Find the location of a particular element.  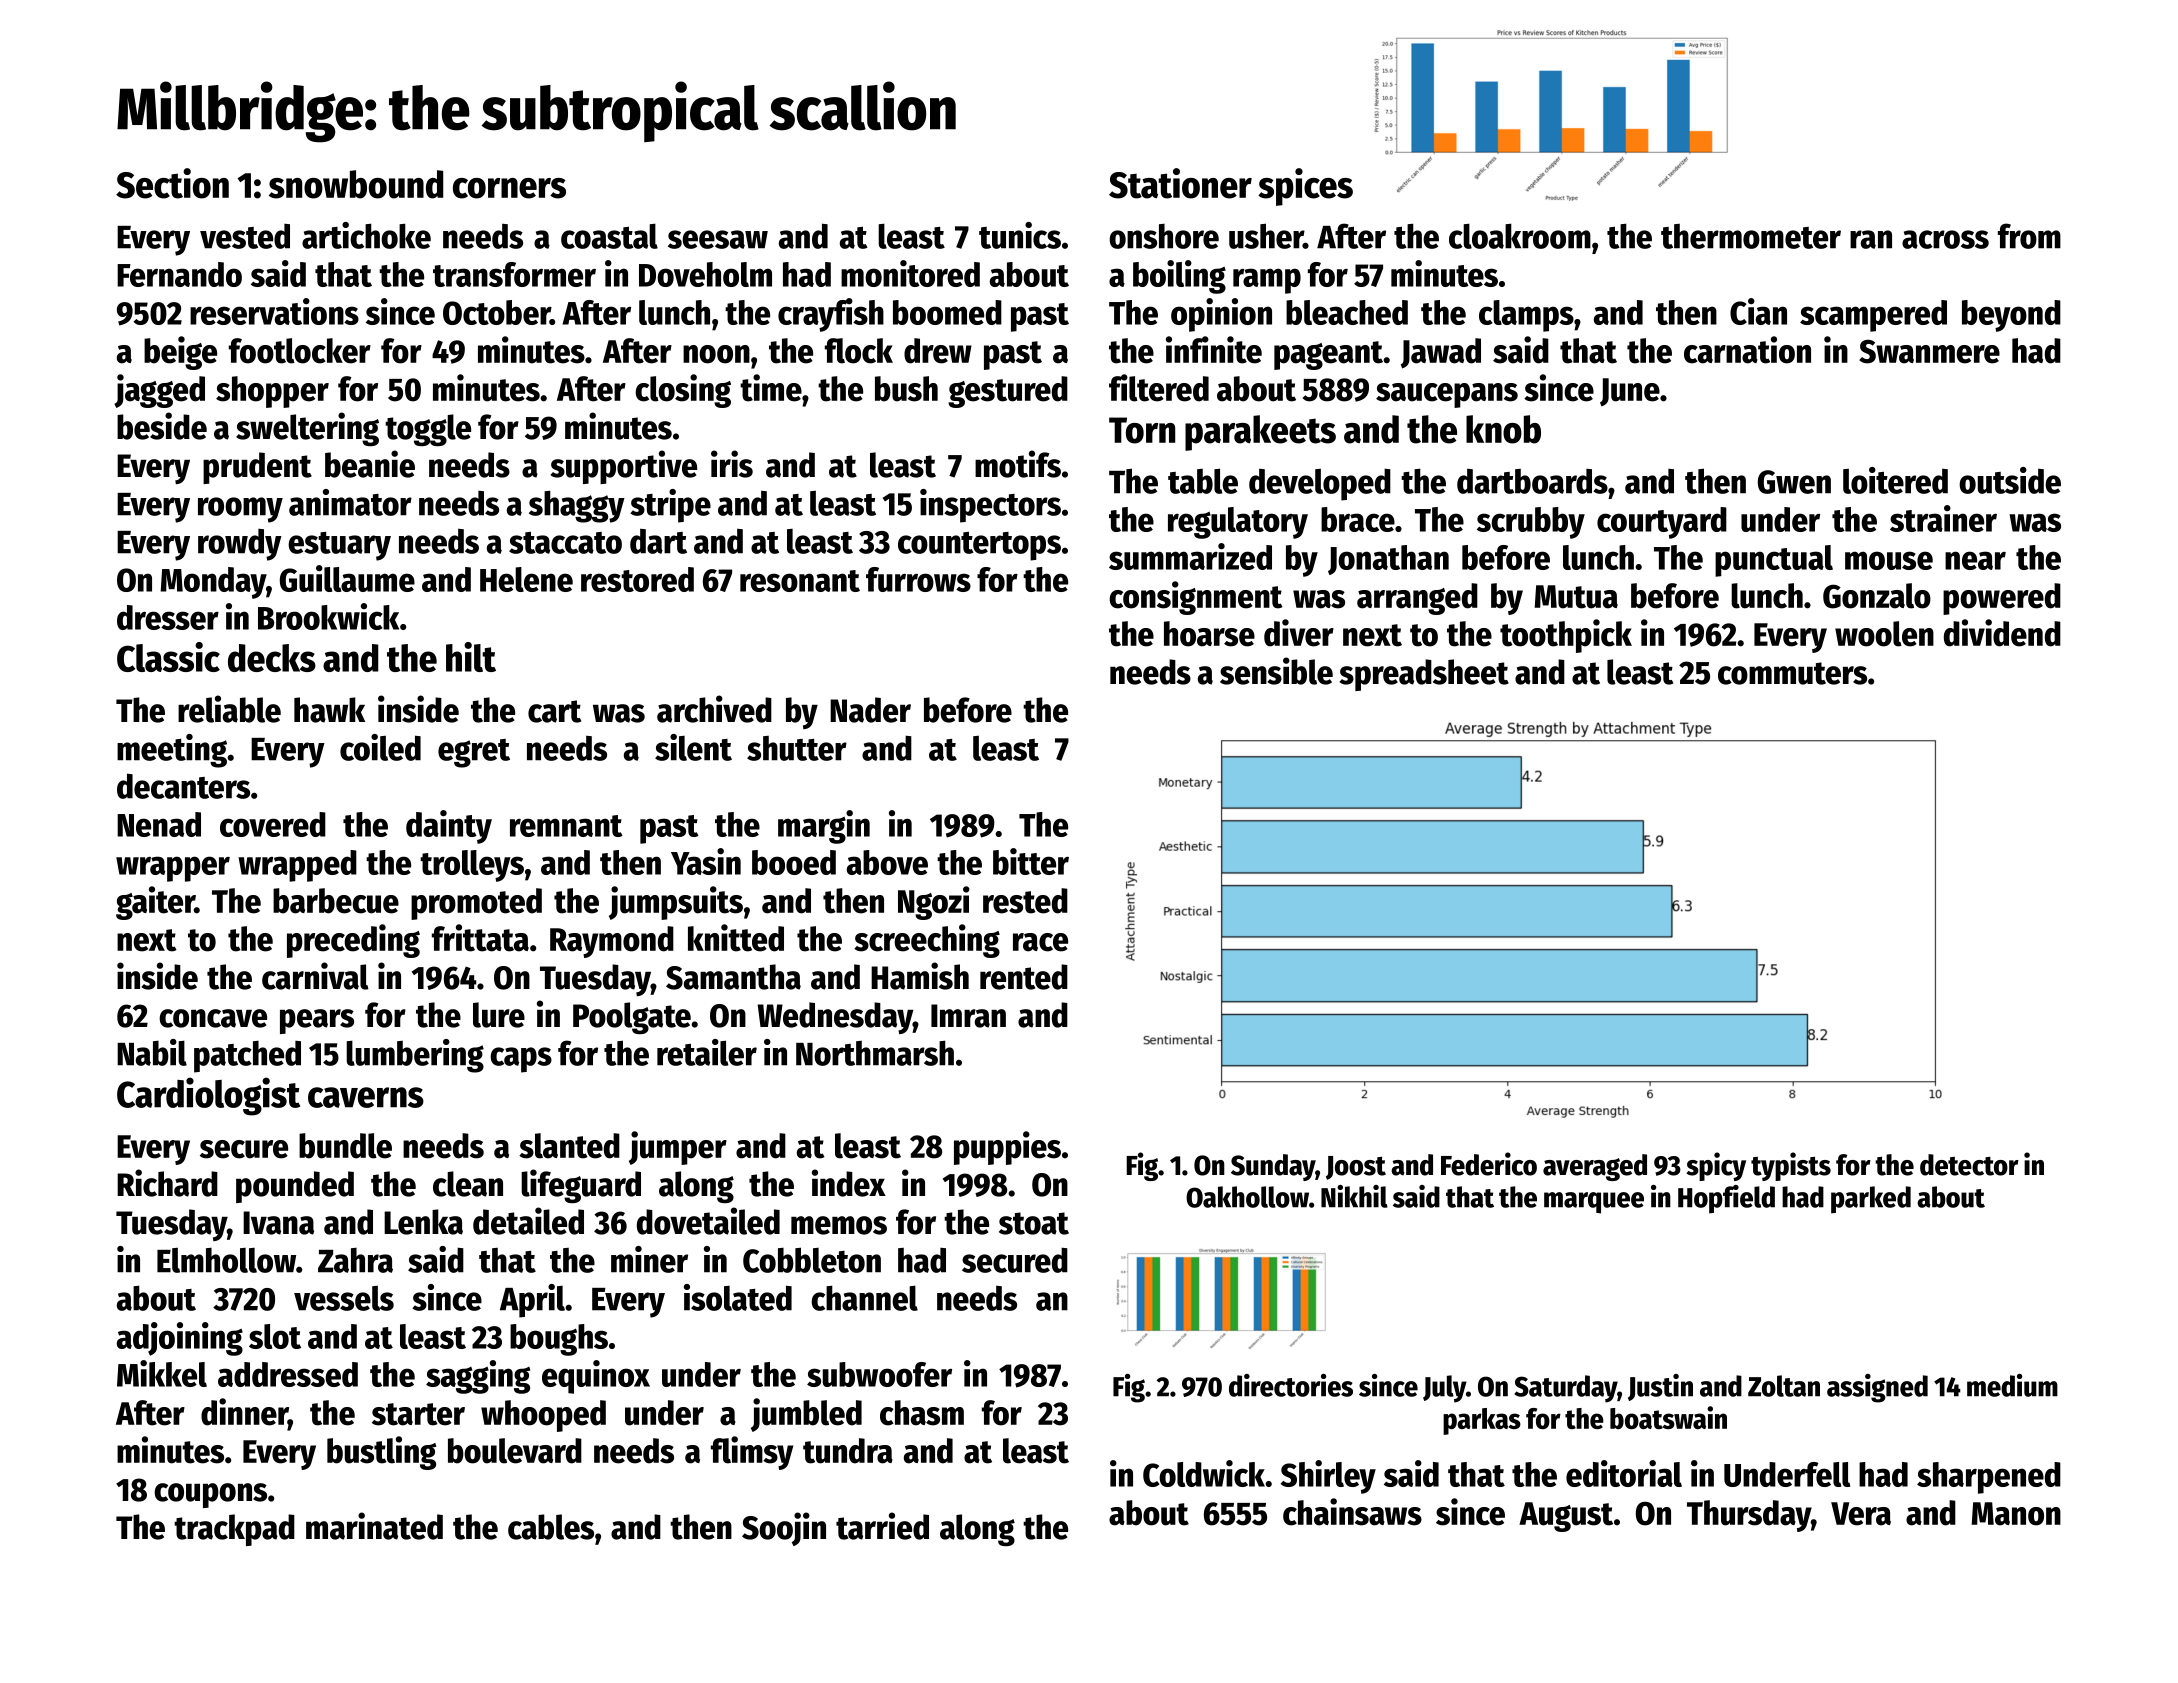

trackpad is located at coordinates (234, 1530).
